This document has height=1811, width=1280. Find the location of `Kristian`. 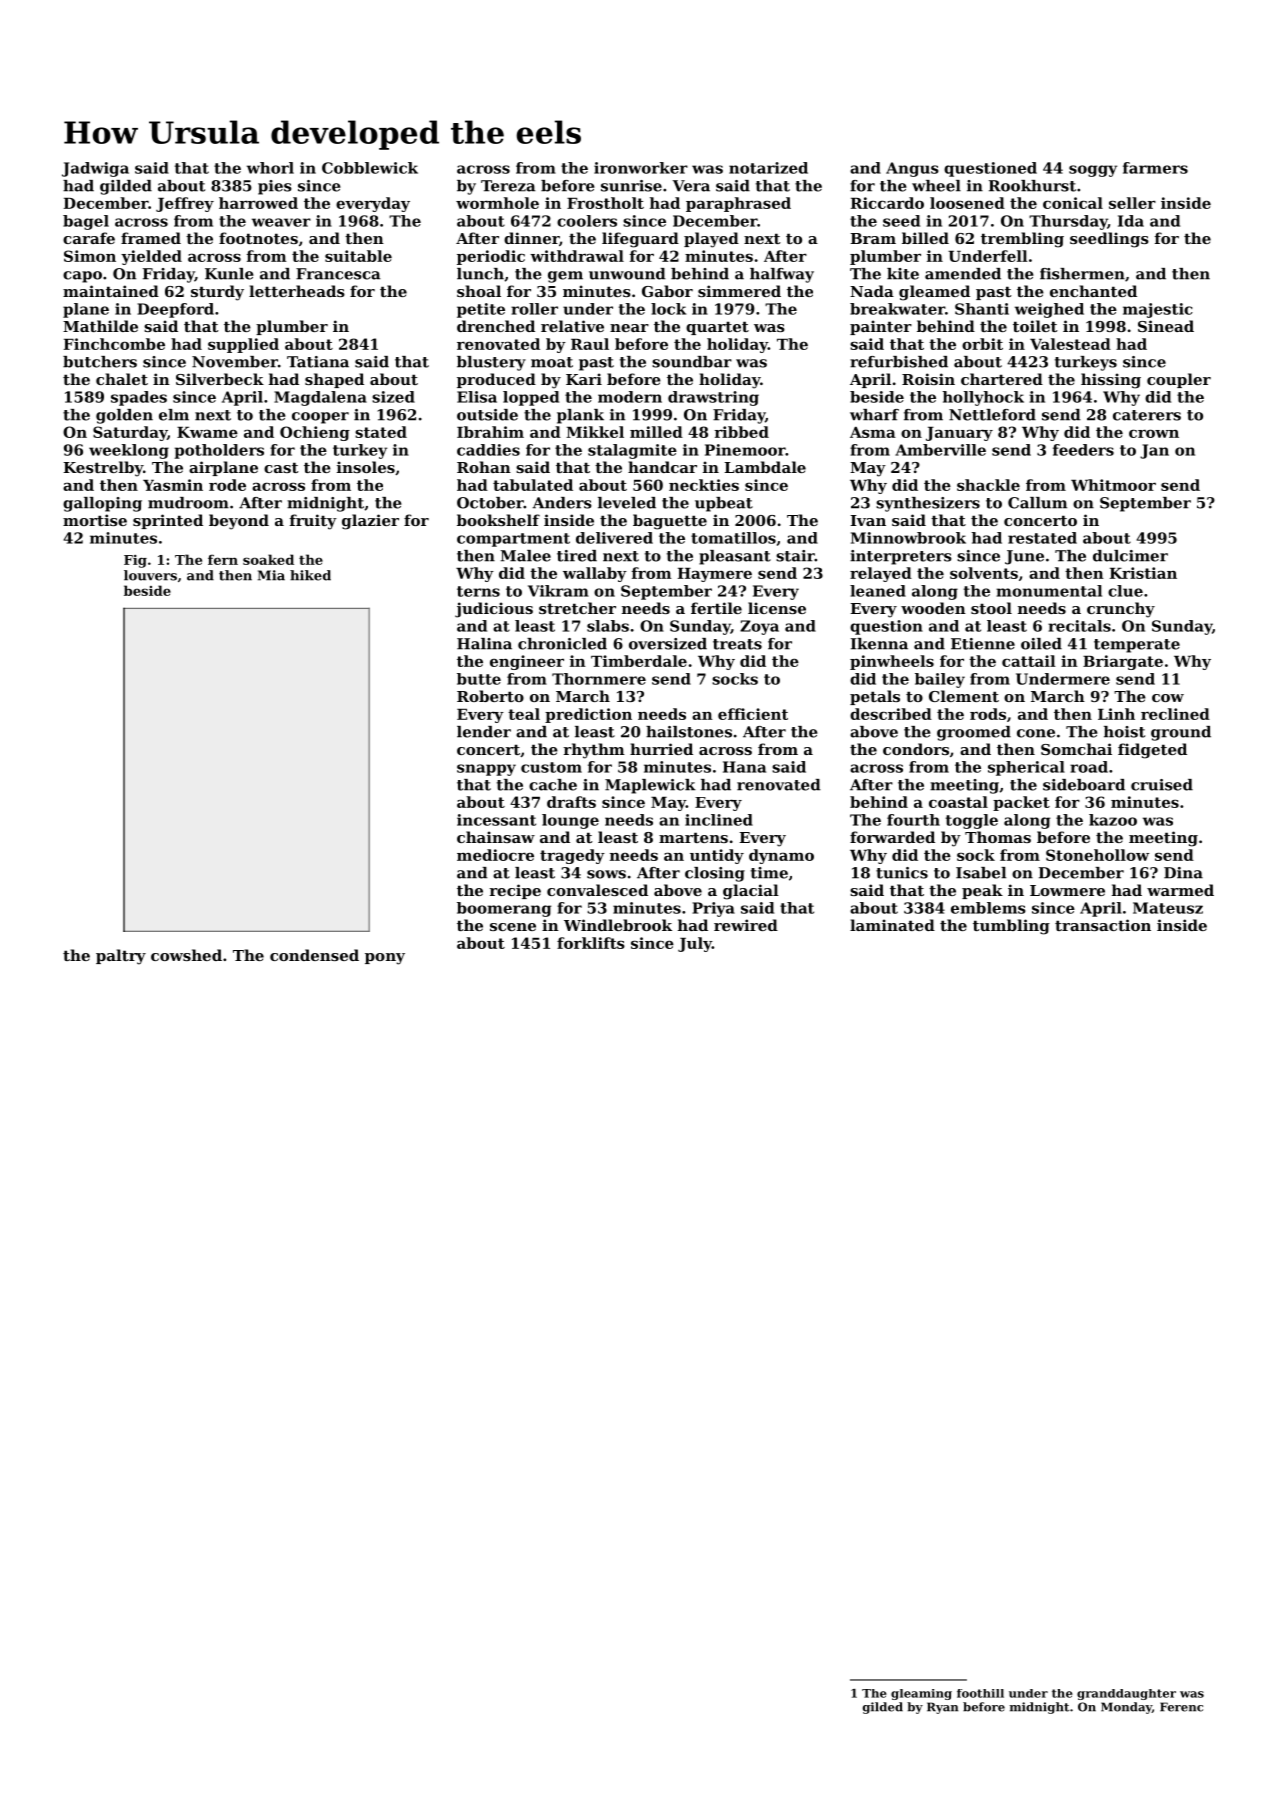

Kristian is located at coordinates (1143, 573).
